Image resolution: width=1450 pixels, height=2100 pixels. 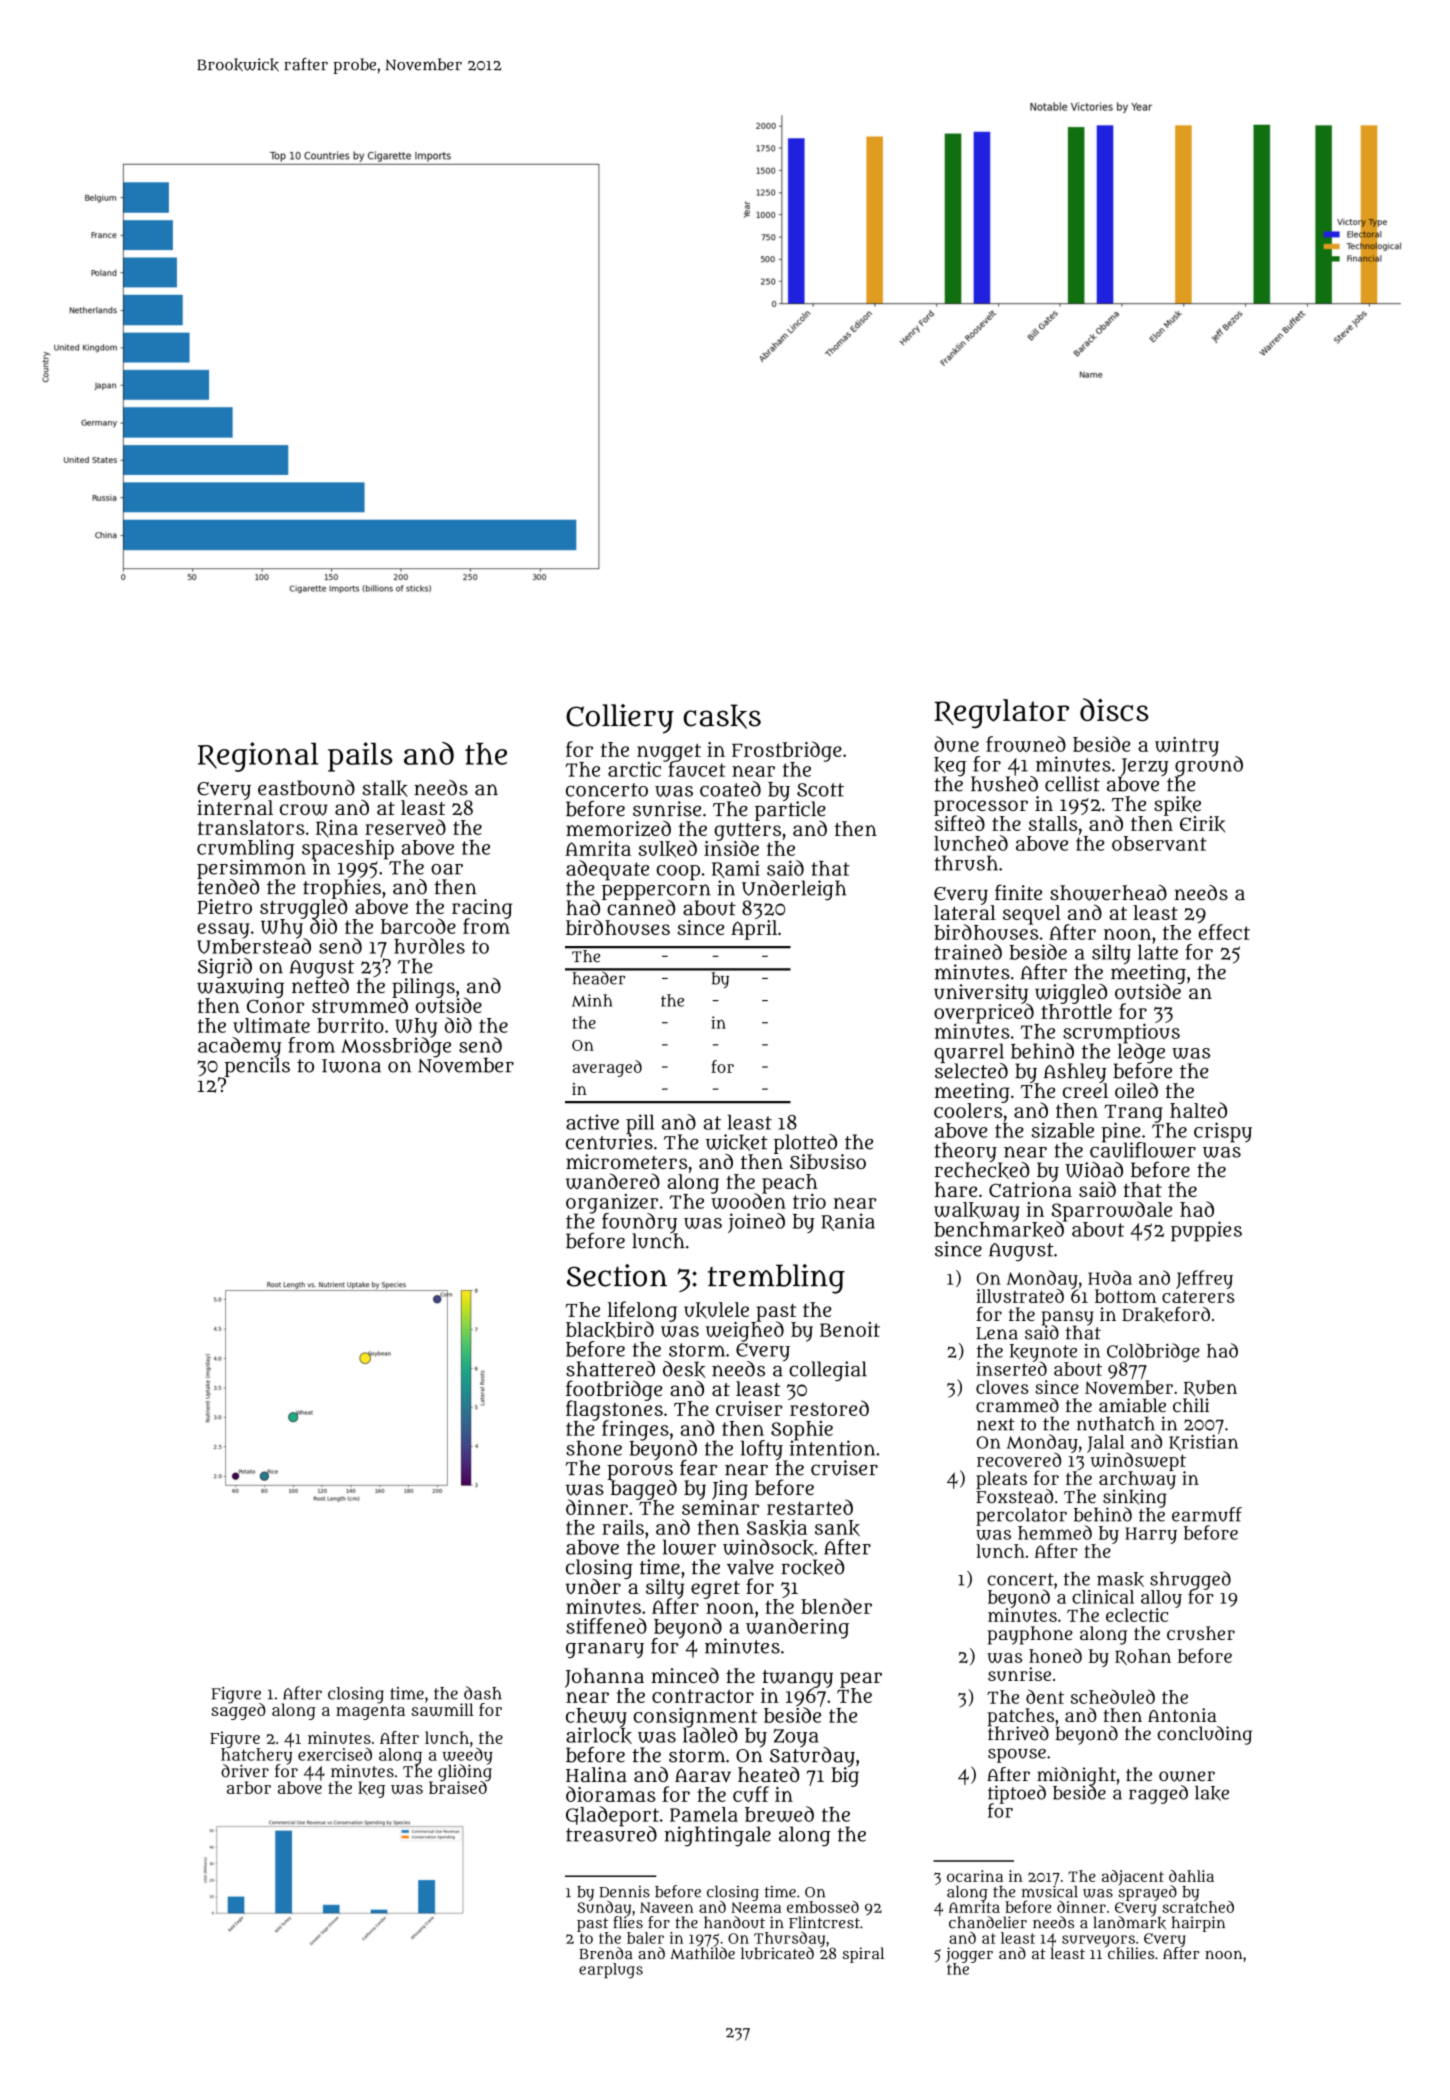 I want to click on wintry, so click(x=1187, y=747).
